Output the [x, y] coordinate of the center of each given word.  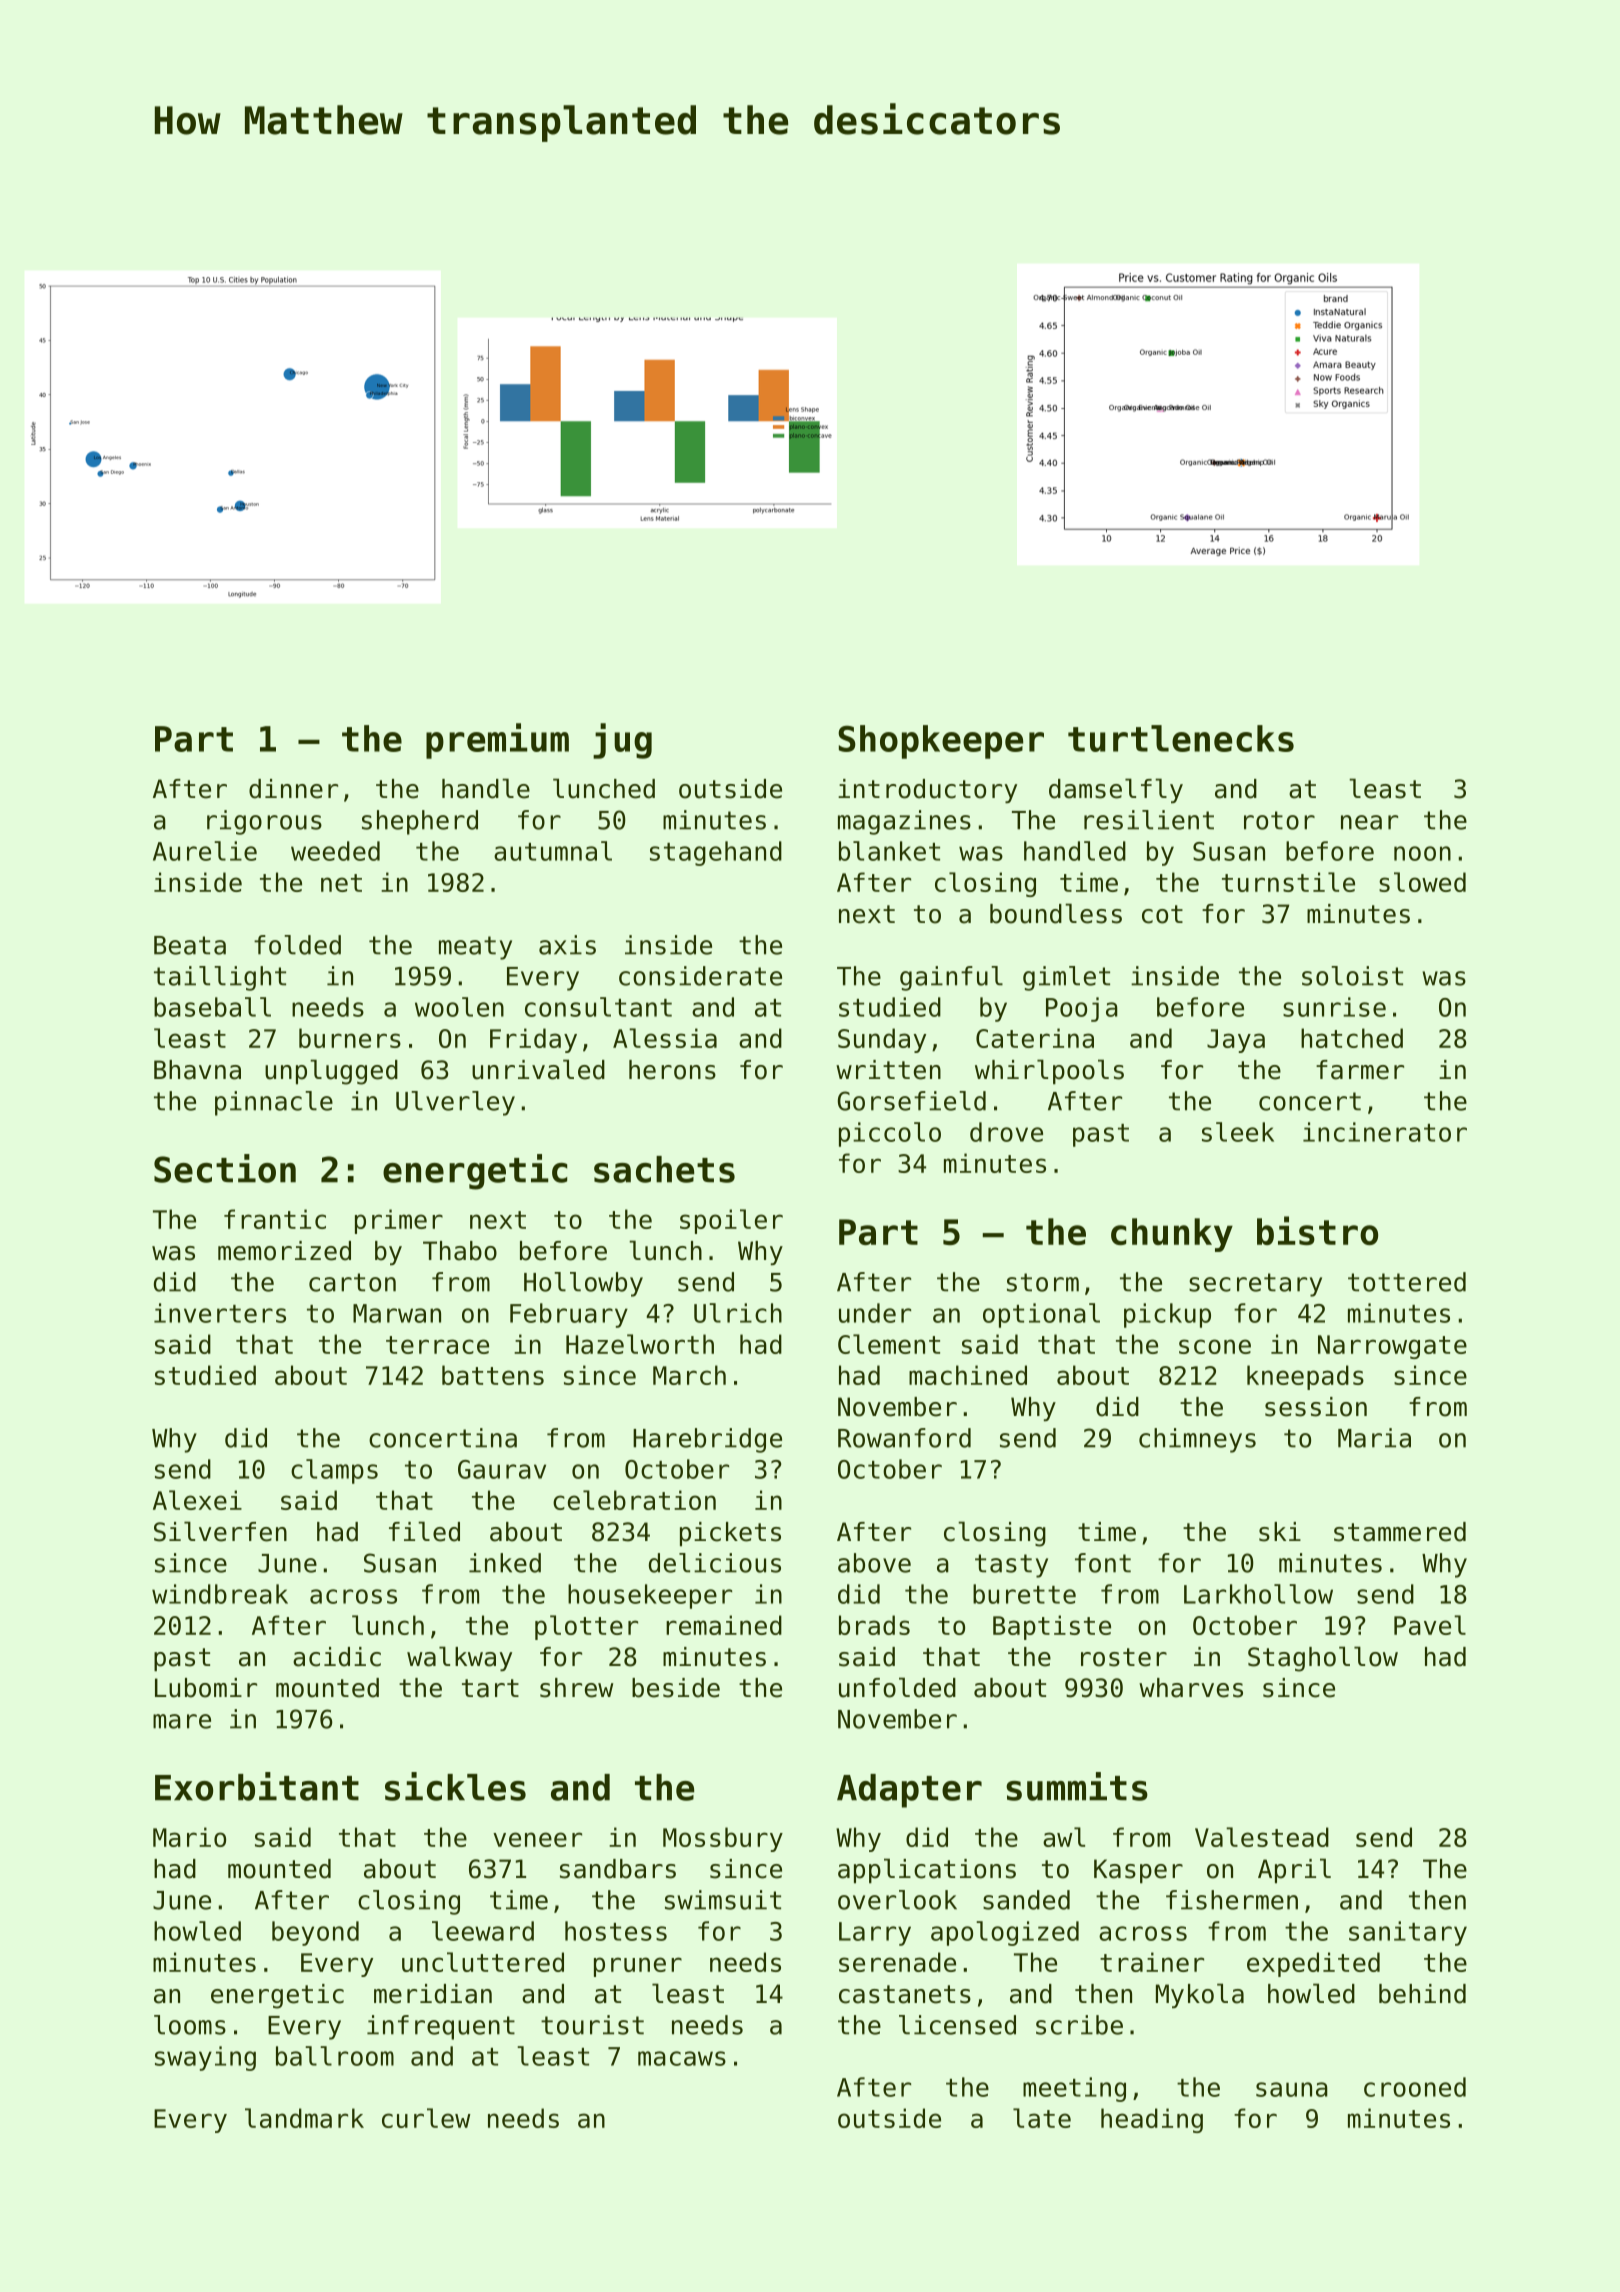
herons [672, 1070]
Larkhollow [1258, 1594]
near [1369, 822]
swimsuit [723, 1900]
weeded [335, 851]
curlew [426, 2118]
